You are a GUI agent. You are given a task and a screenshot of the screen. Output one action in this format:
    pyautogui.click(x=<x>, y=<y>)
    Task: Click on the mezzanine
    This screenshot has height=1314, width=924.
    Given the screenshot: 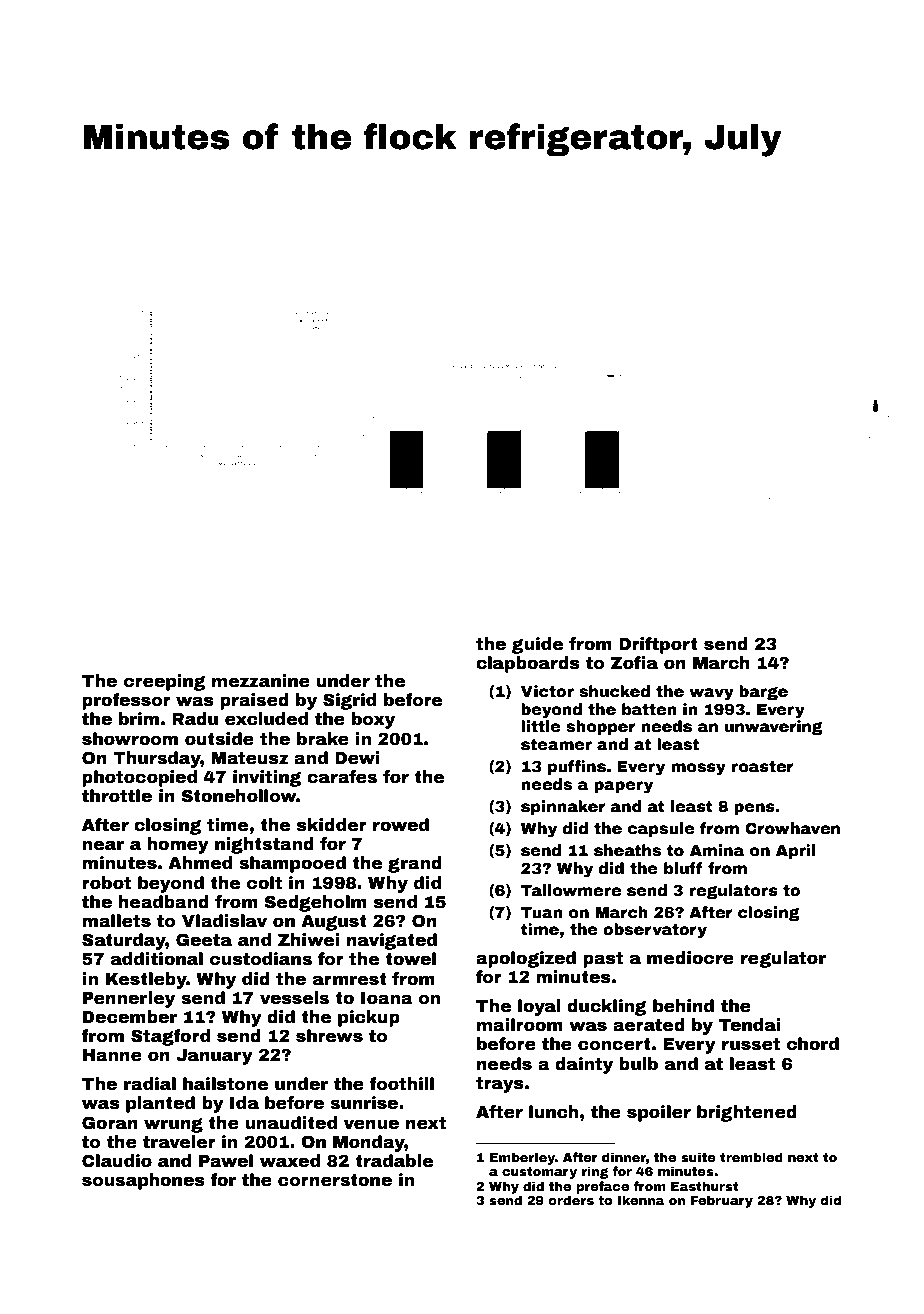 What is the action you would take?
    pyautogui.click(x=261, y=681)
